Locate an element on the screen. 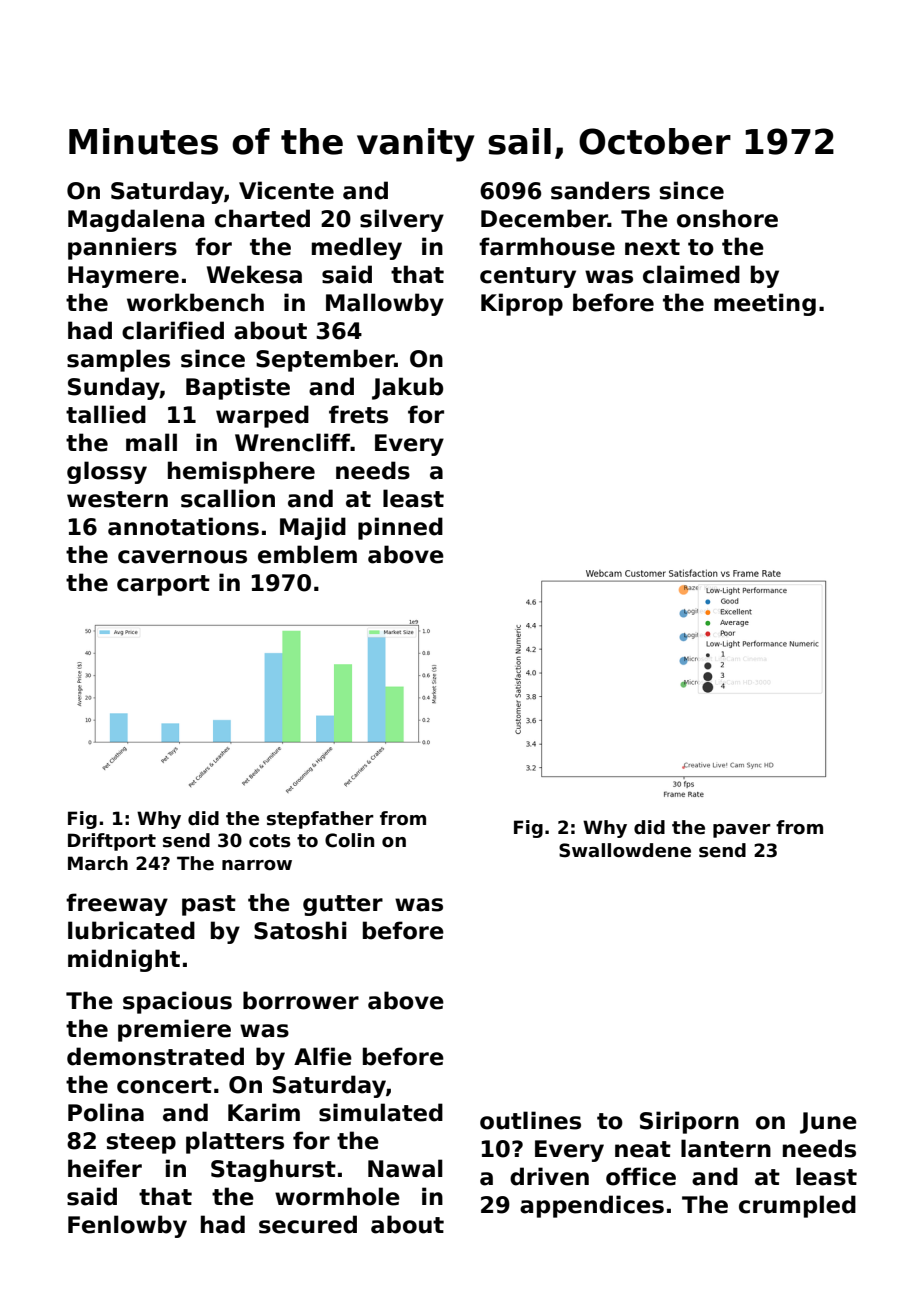  Magdalena is located at coordinates (136, 220).
